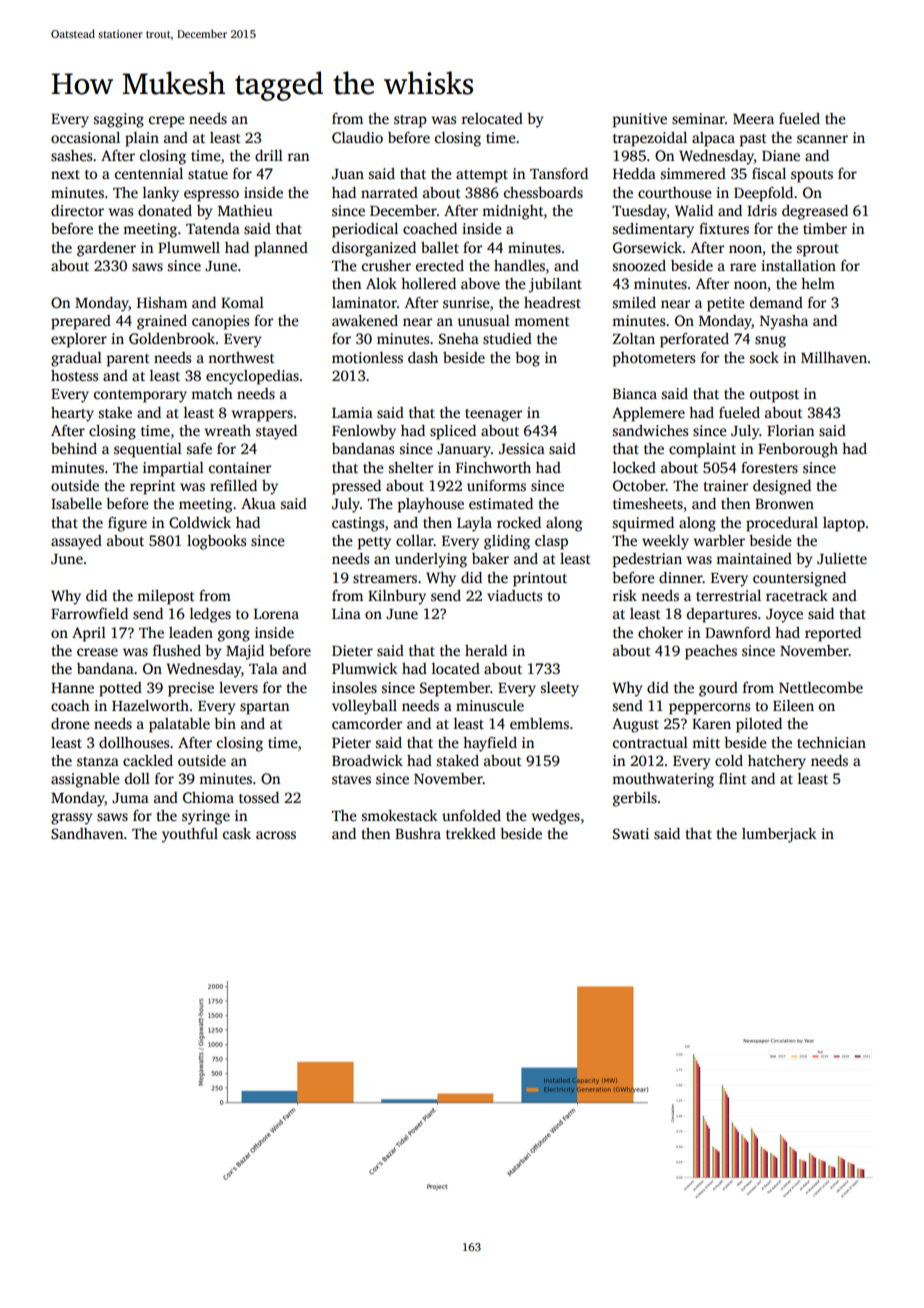 The height and width of the image is (1308, 924). I want to click on unusual, so click(483, 320).
